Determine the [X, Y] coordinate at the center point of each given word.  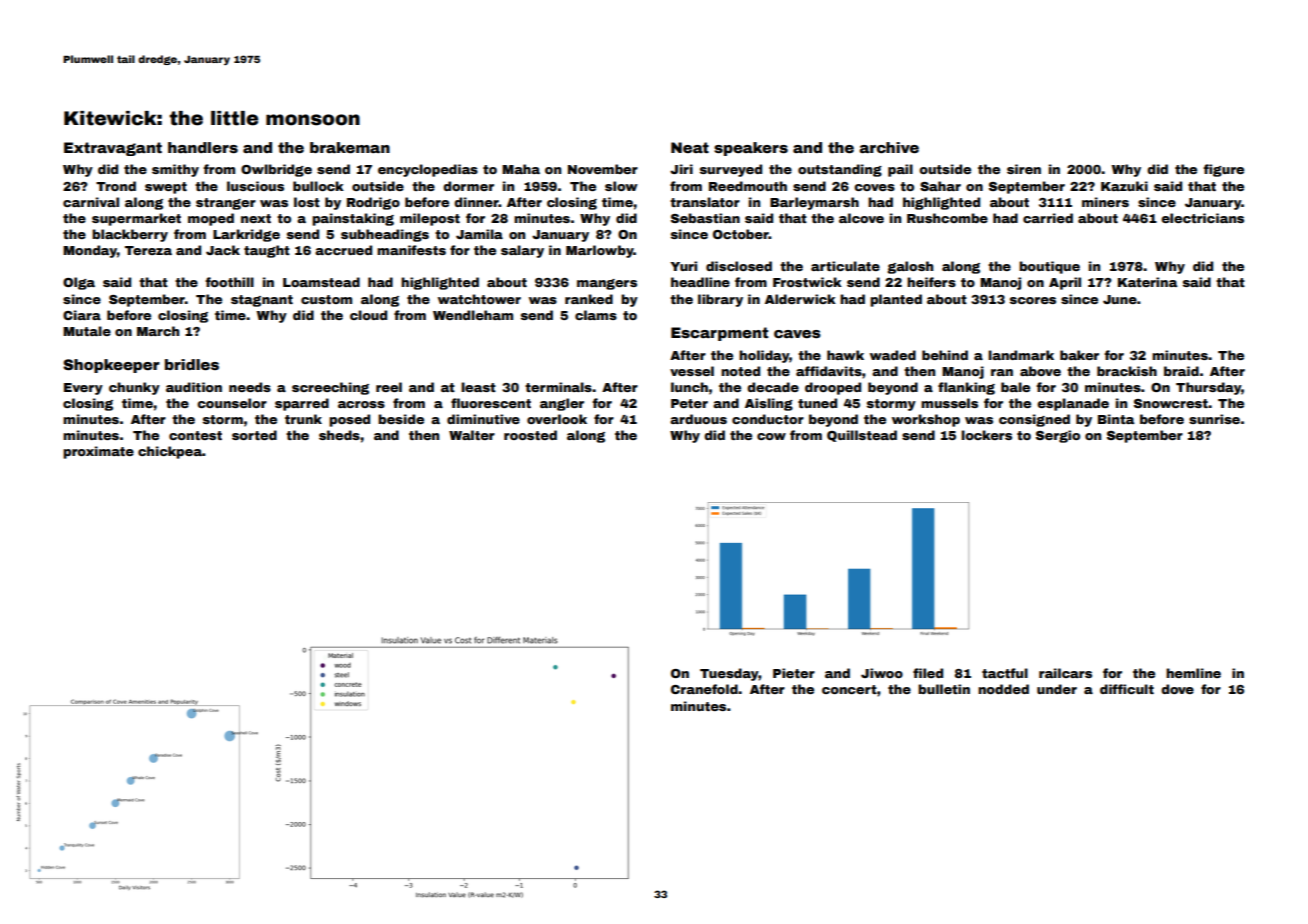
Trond [116, 186]
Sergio [1058, 436]
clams [596, 315]
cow [771, 436]
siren [1024, 169]
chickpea [170, 452]
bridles [192, 364]
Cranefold [704, 689]
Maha [521, 169]
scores [1033, 300]
